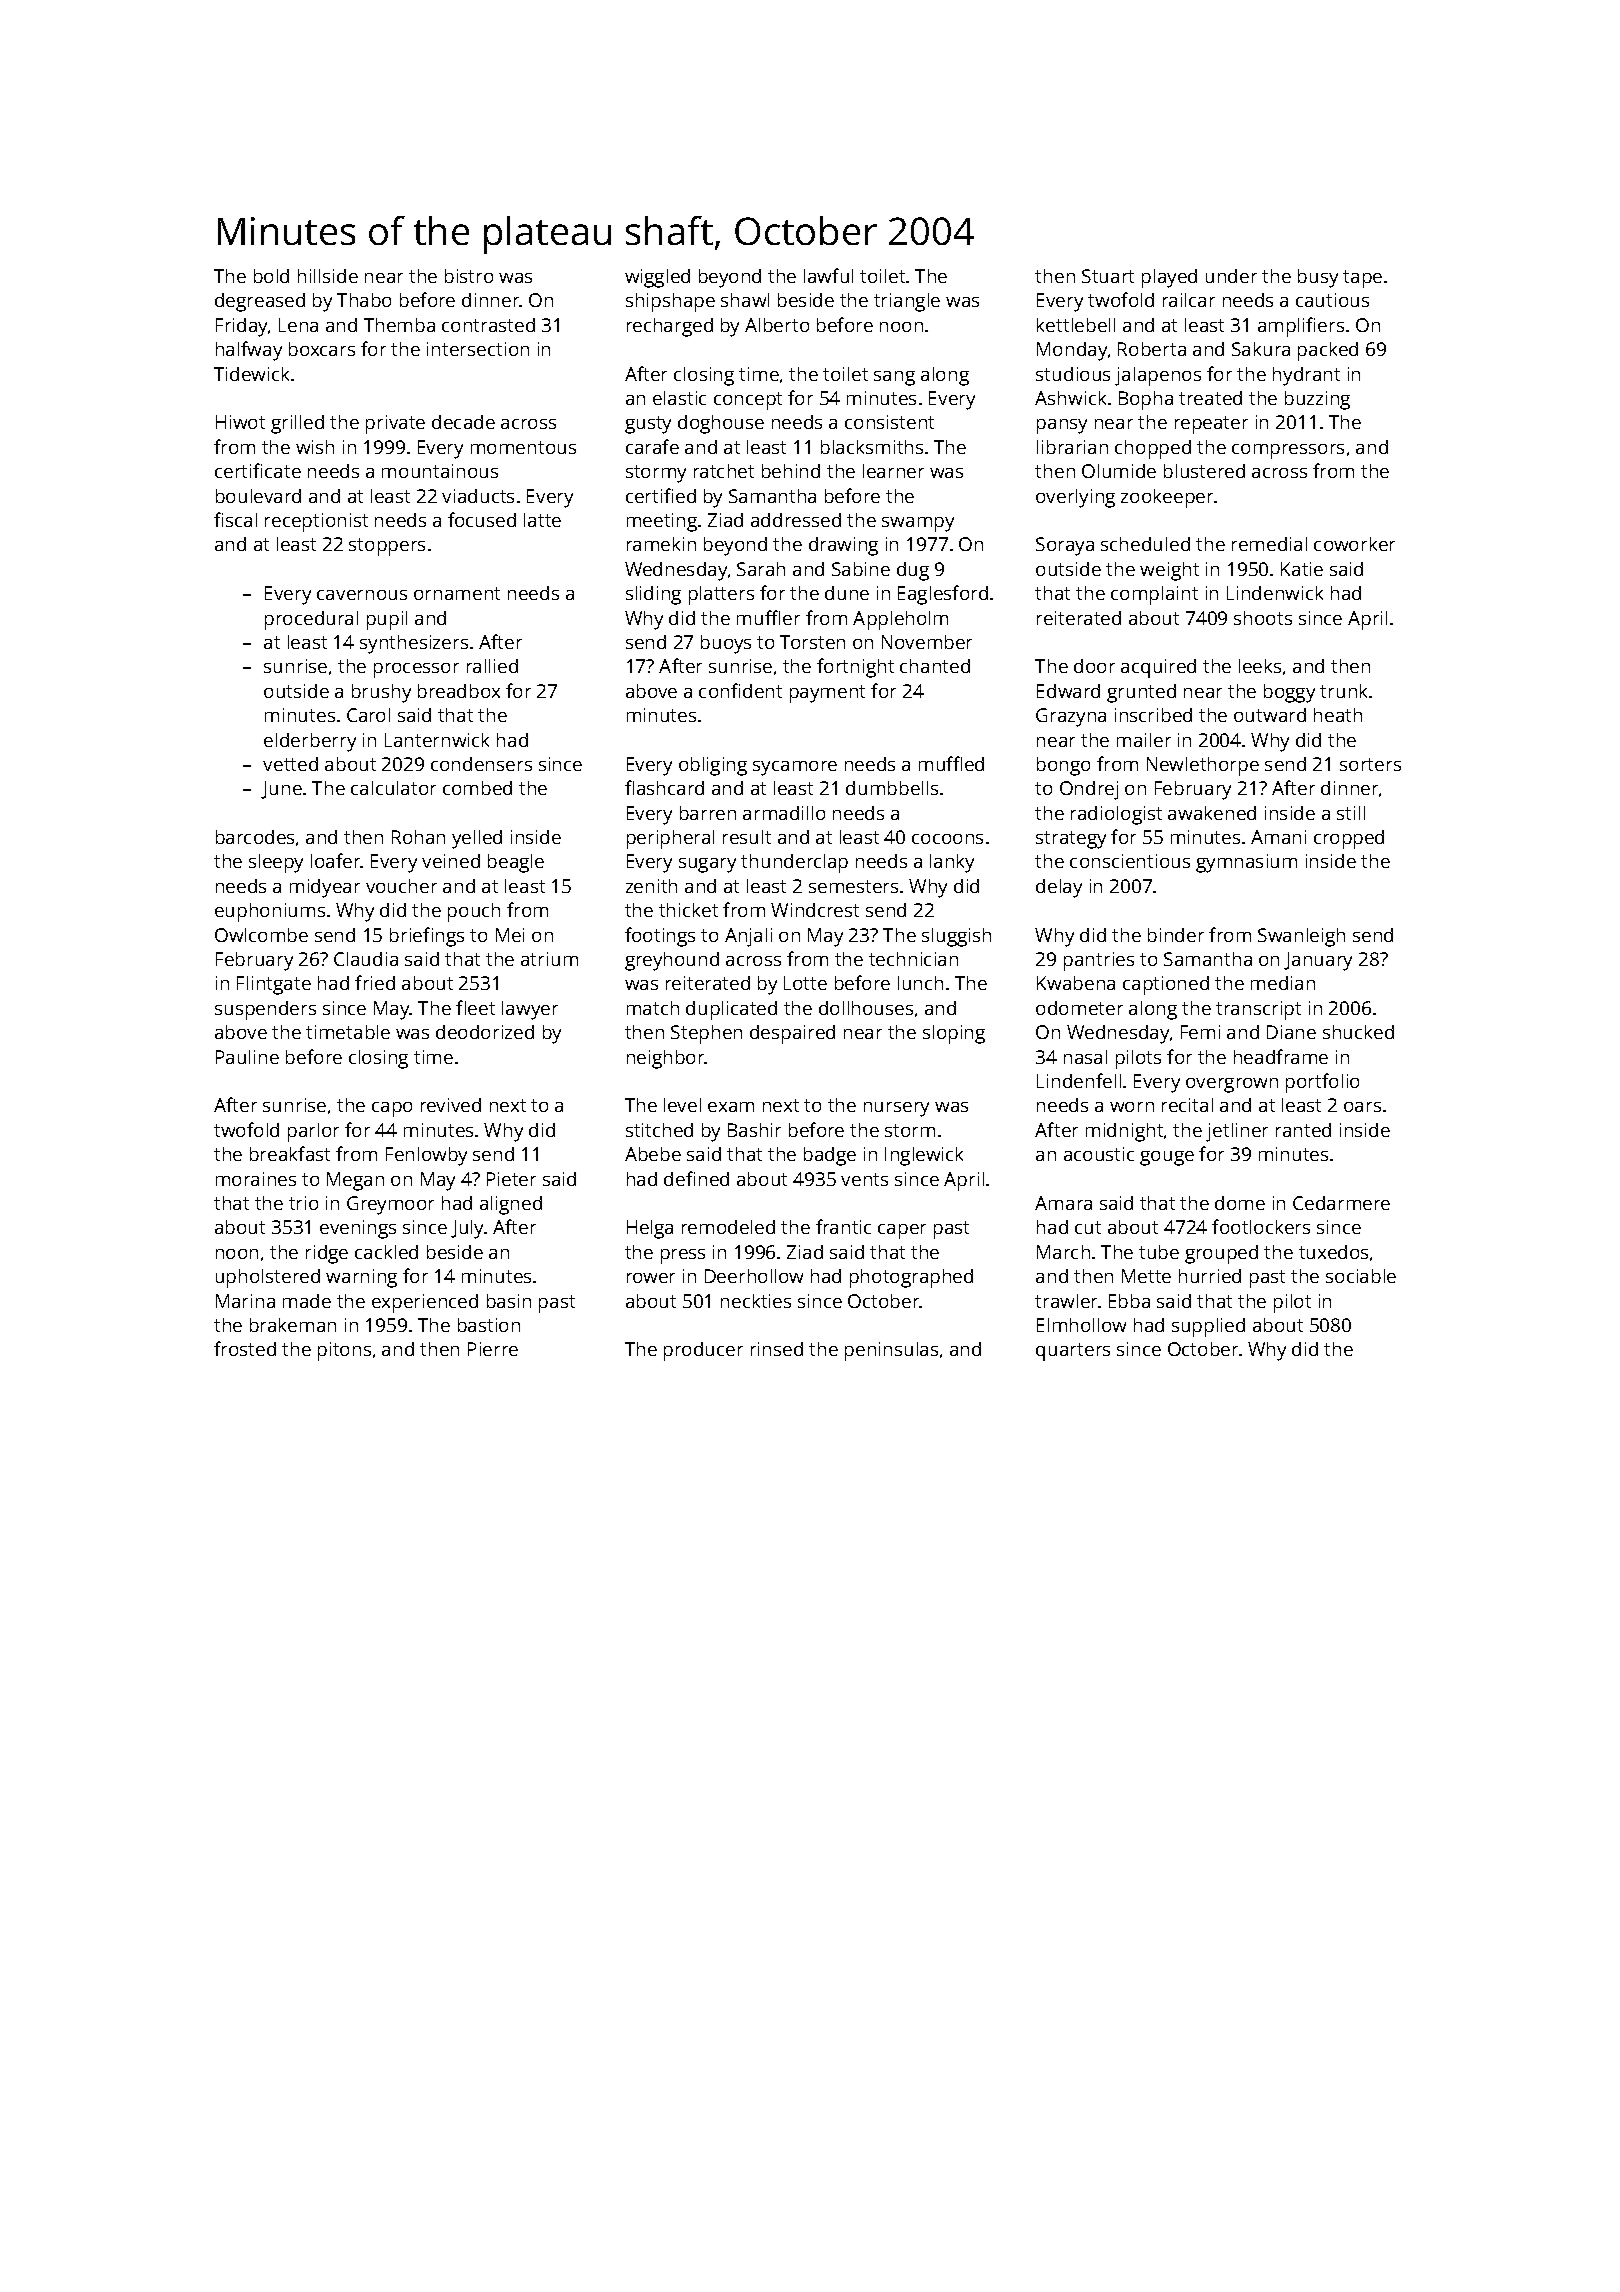  I want to click on wiggled, so click(657, 278).
